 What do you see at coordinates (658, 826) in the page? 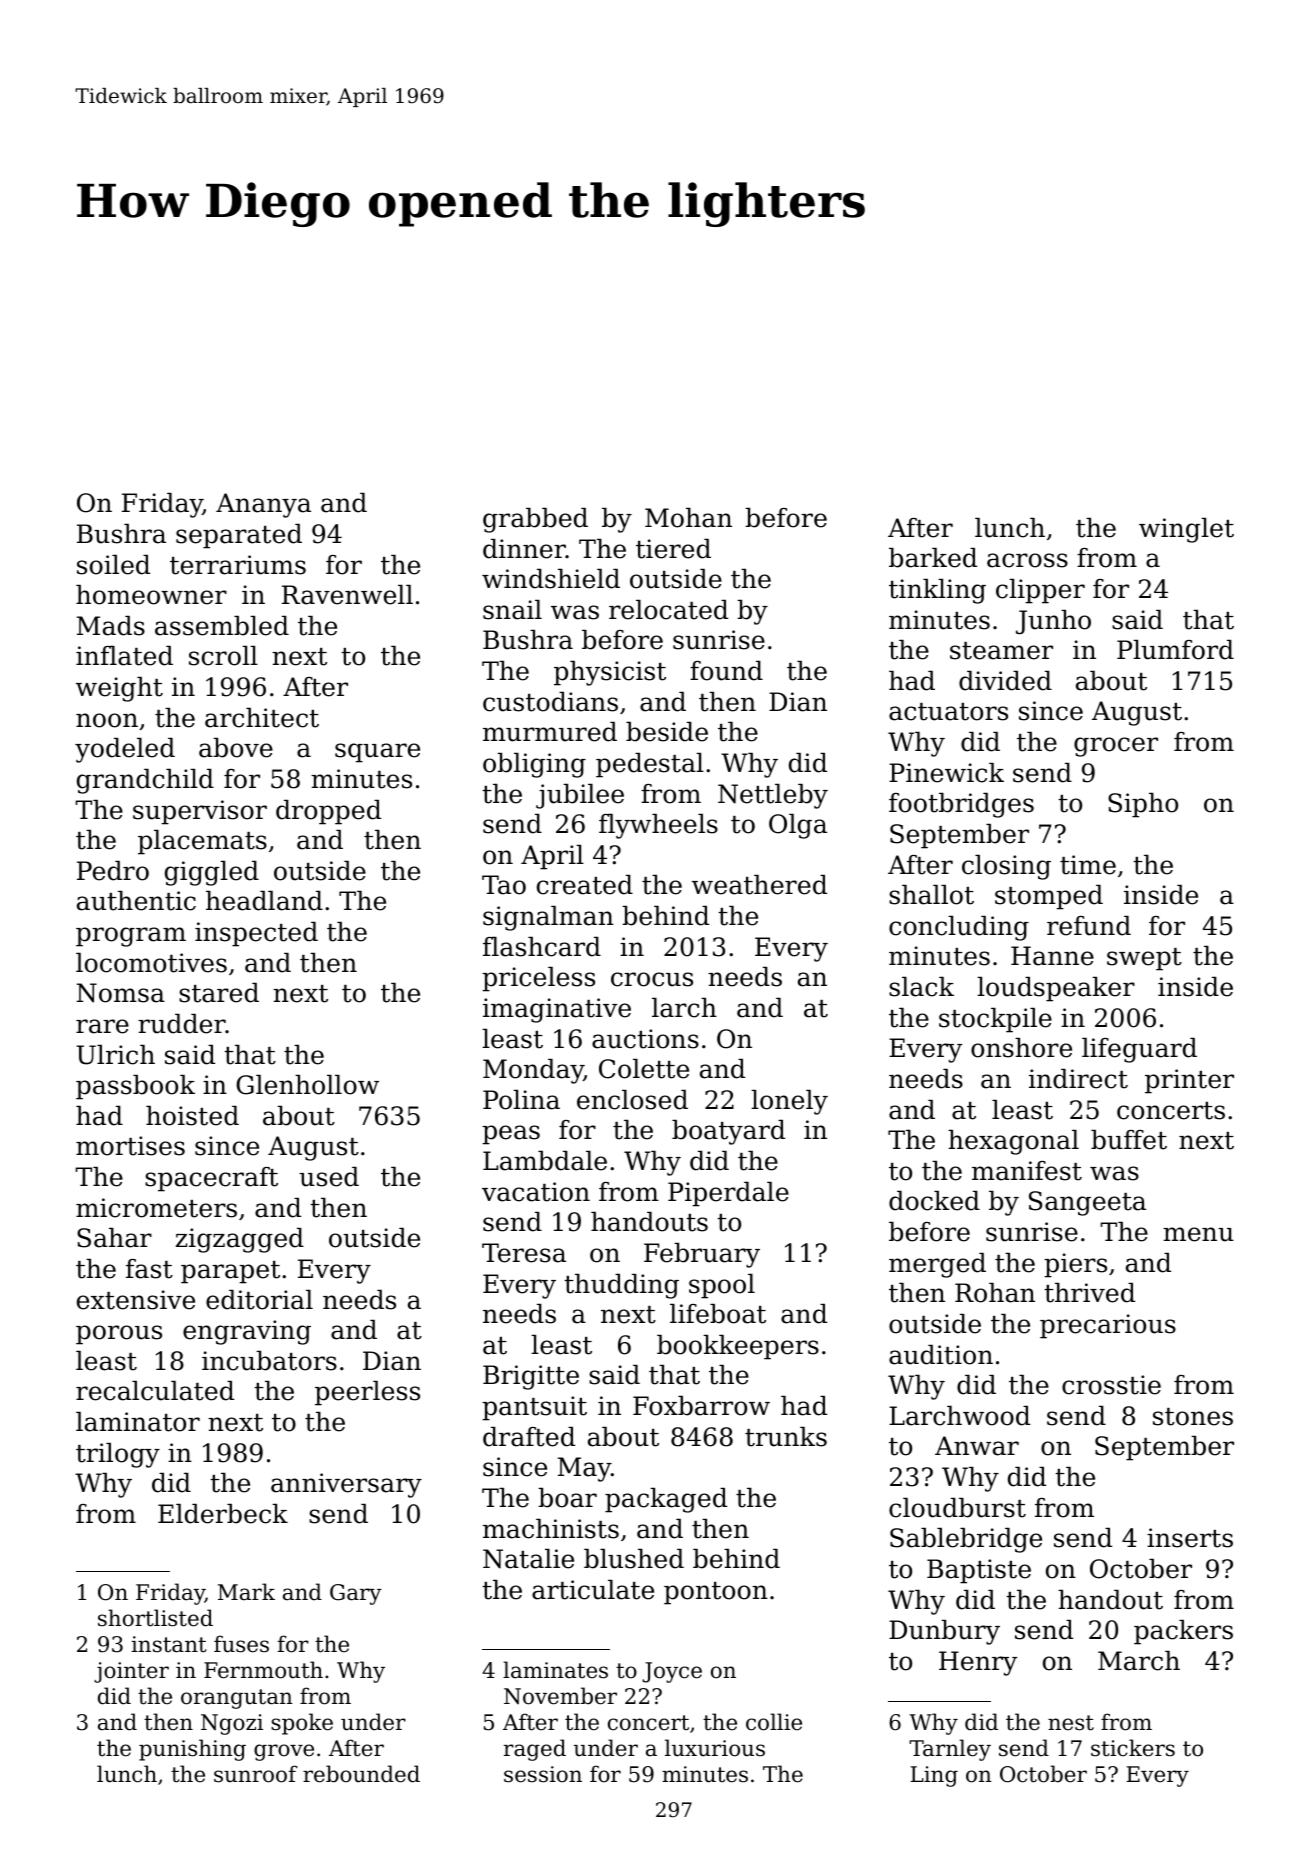
I see `flywheels` at bounding box center [658, 826].
